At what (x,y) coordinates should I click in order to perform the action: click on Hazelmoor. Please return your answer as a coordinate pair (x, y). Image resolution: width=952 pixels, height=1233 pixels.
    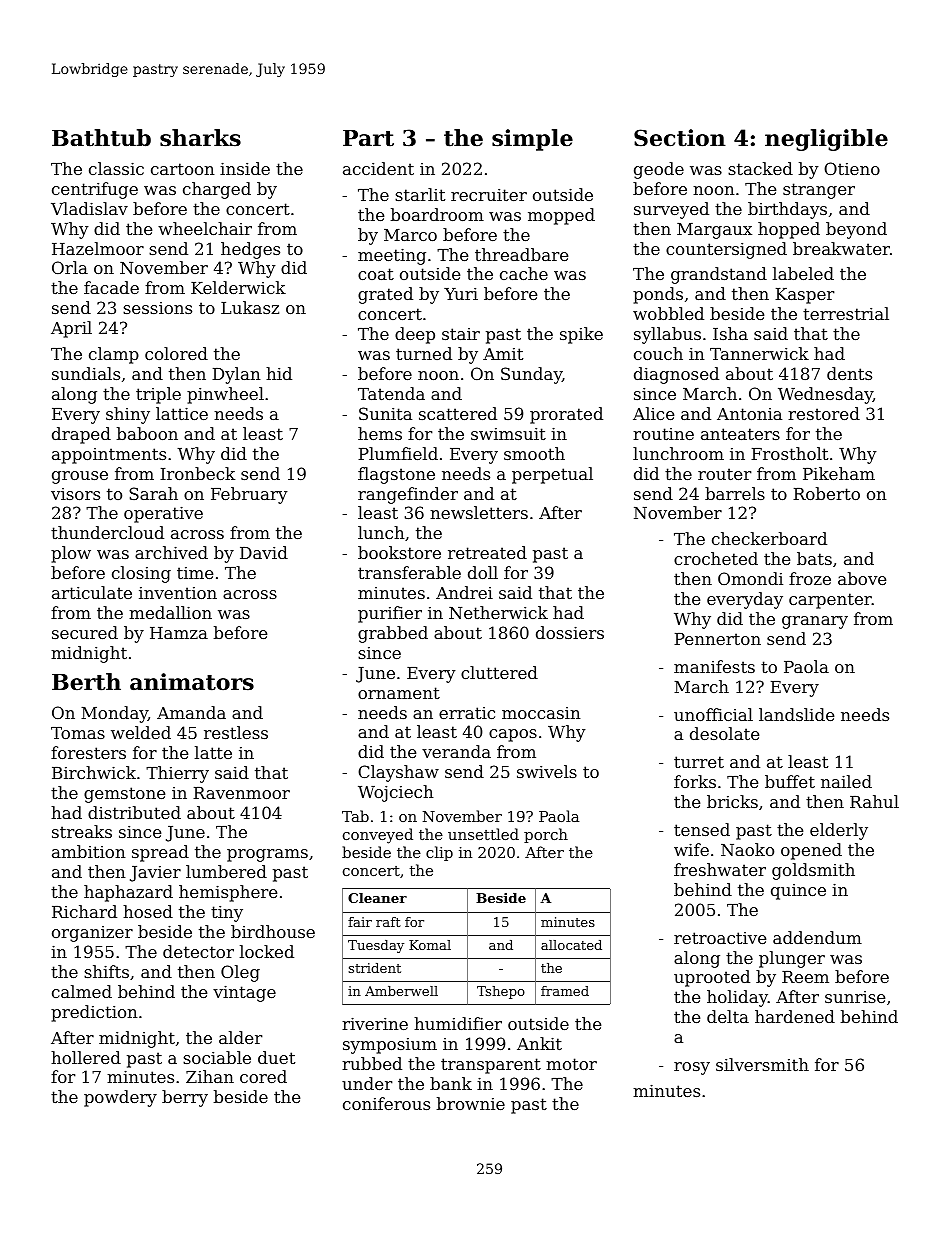
    Looking at the image, I should click on (98, 248).
